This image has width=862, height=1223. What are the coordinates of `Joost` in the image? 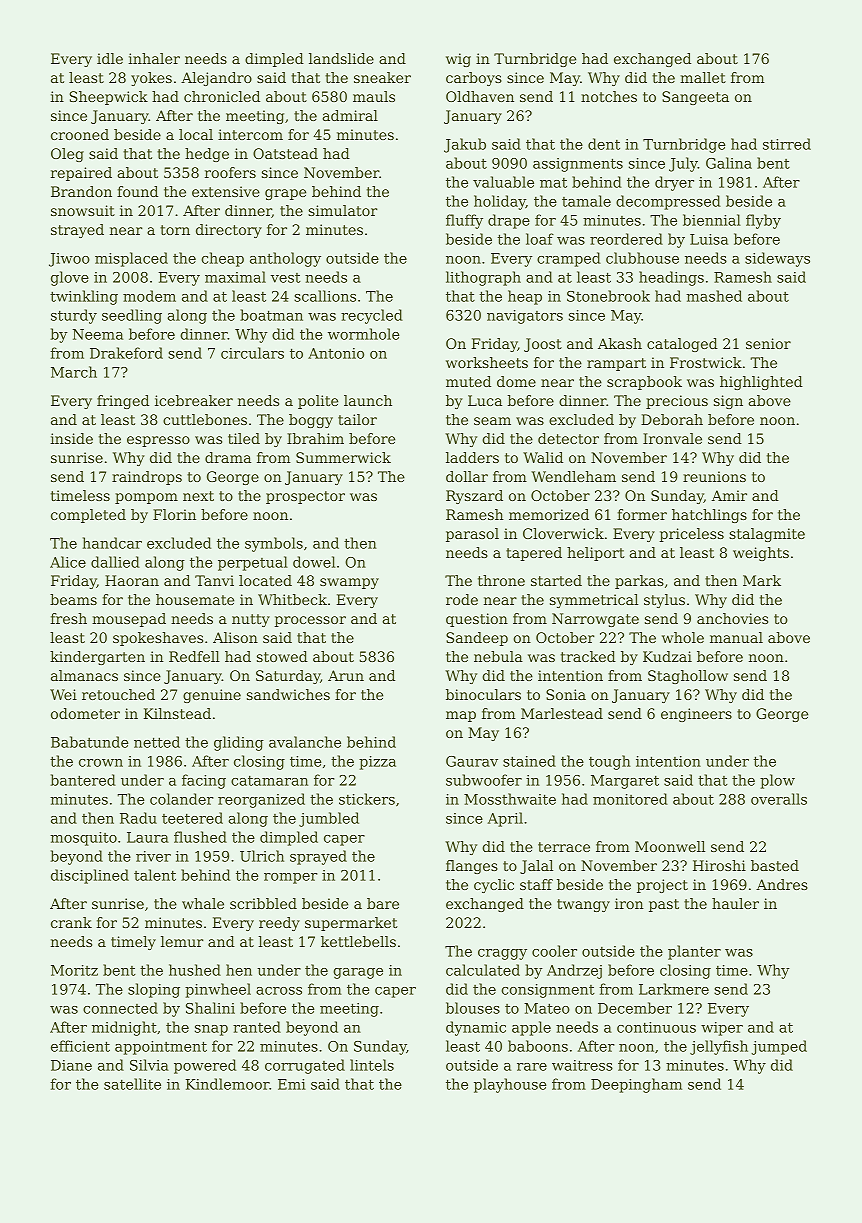 It's located at (543, 345).
